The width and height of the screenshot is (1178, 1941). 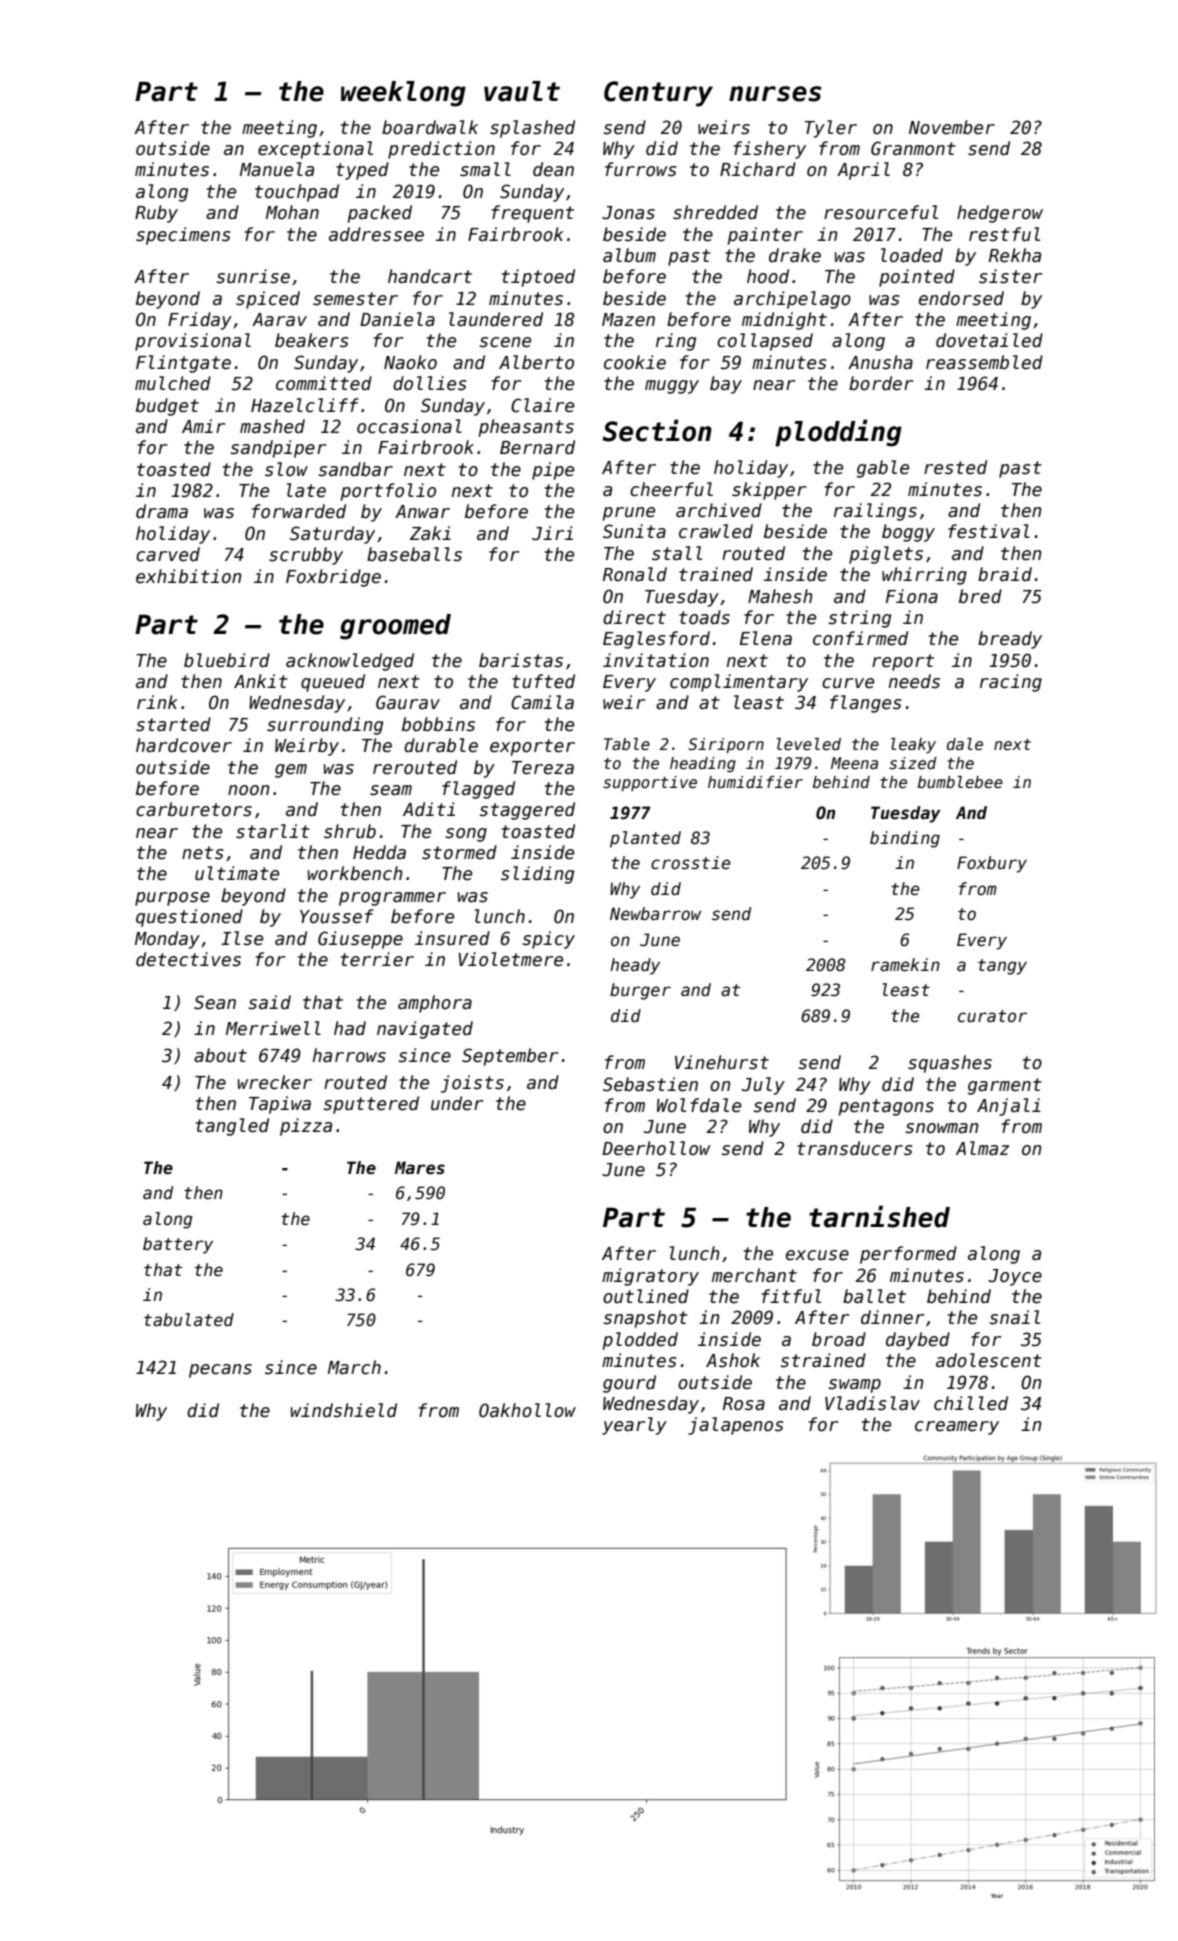 What do you see at coordinates (522, 91) in the screenshot?
I see `vault` at bounding box center [522, 91].
